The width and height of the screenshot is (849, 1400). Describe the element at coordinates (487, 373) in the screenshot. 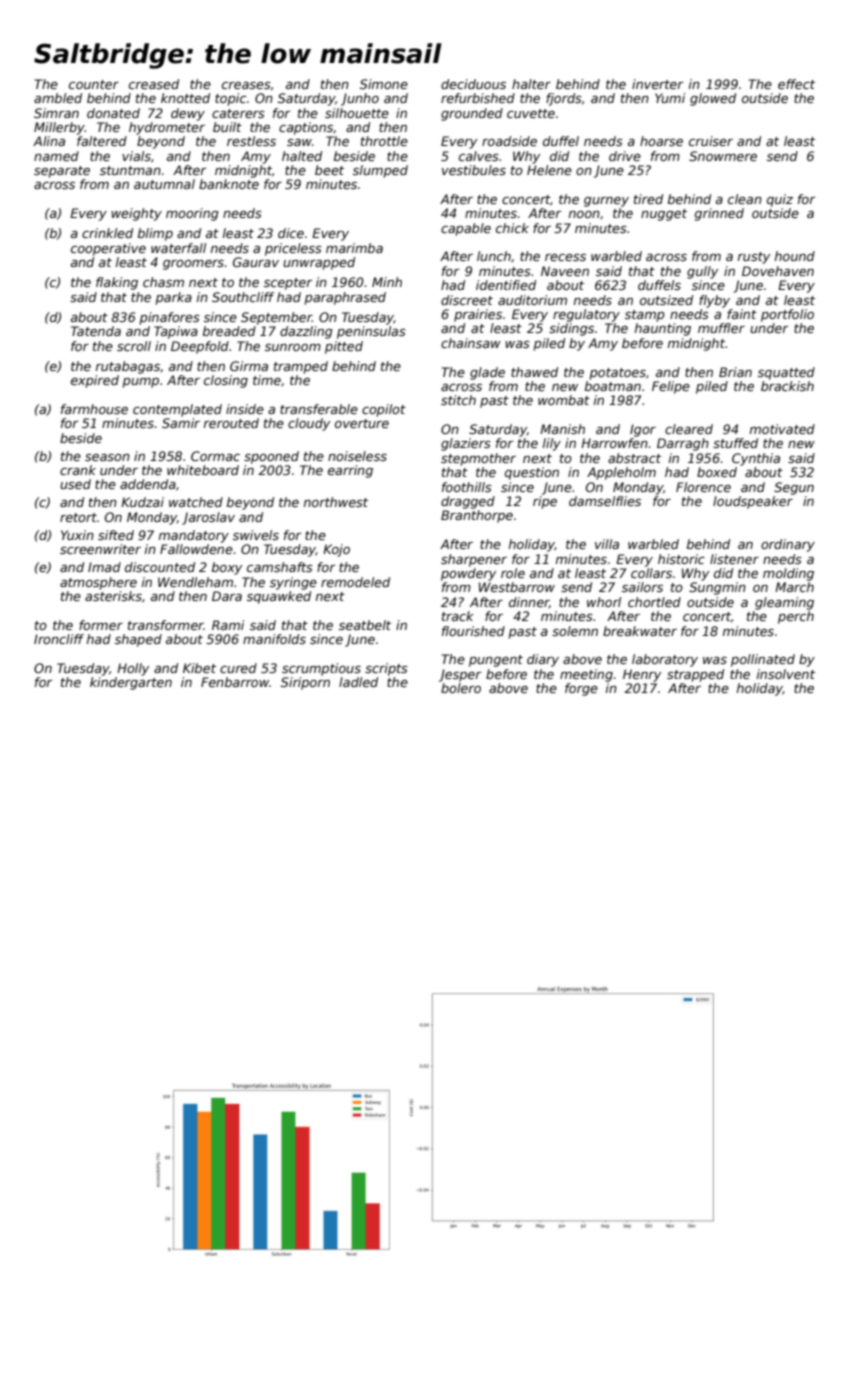

I see `glade` at that location.
